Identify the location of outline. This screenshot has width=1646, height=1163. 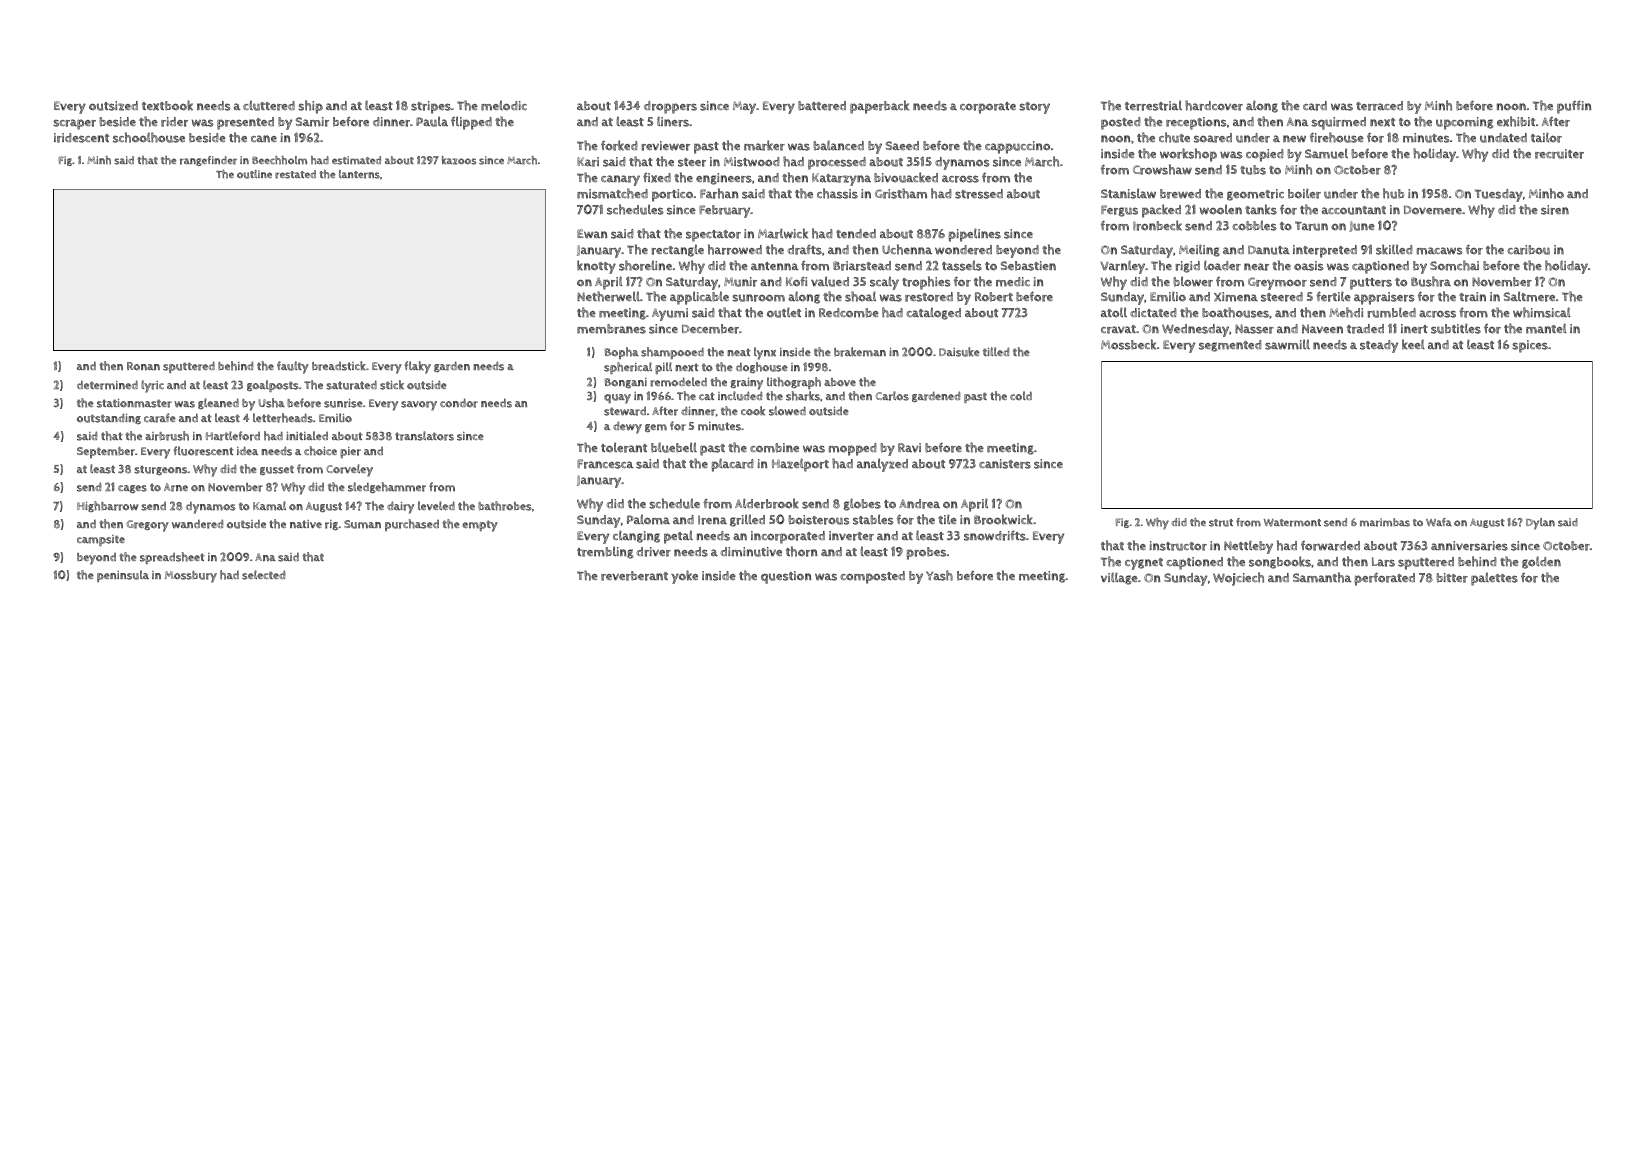
(254, 174).
